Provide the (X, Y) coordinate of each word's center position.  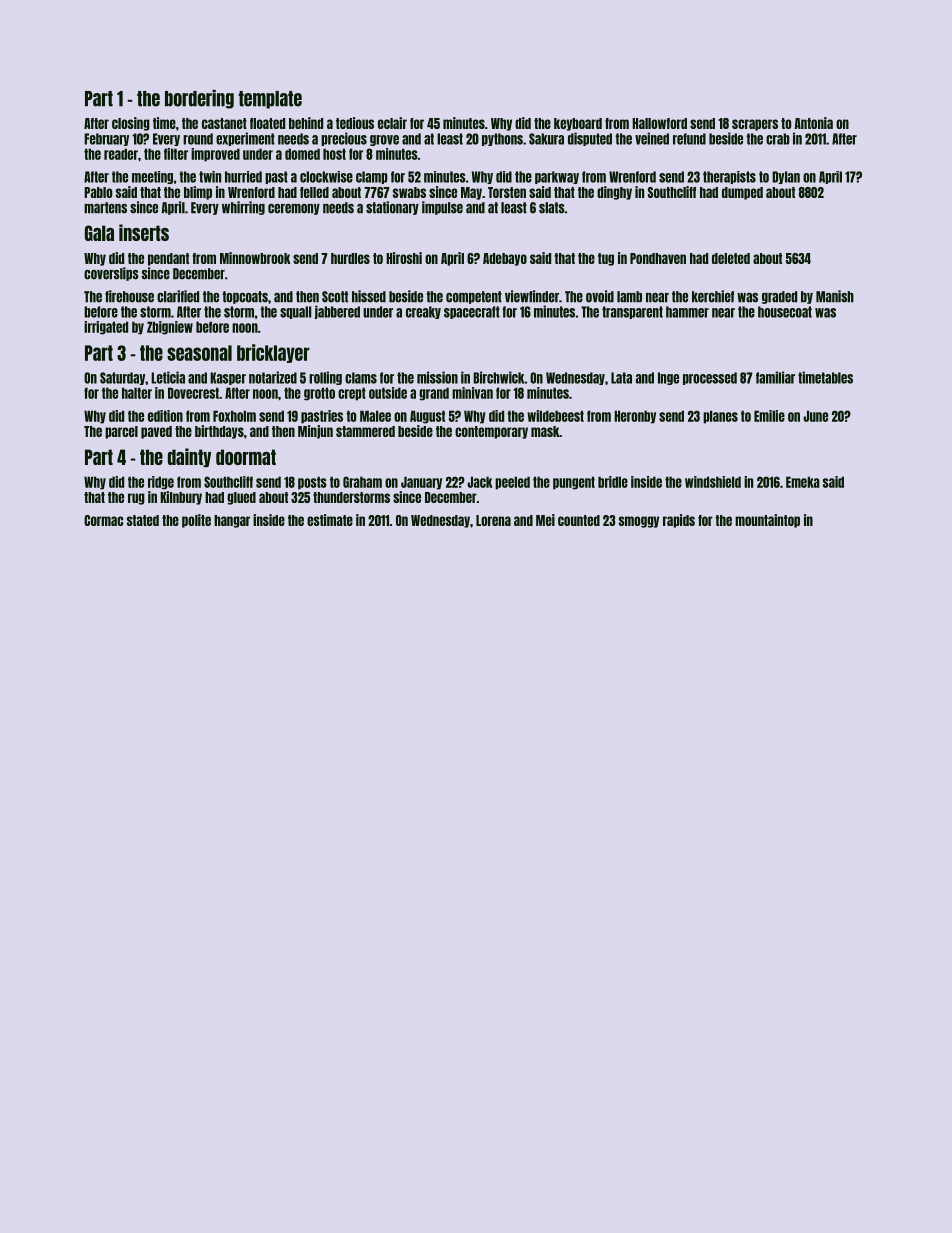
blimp (198, 193)
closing (131, 124)
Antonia (813, 123)
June (815, 416)
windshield (713, 482)
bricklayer (273, 353)
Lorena (493, 520)
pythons (502, 139)
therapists (729, 177)
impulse (442, 208)
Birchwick (499, 377)
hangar (232, 521)
